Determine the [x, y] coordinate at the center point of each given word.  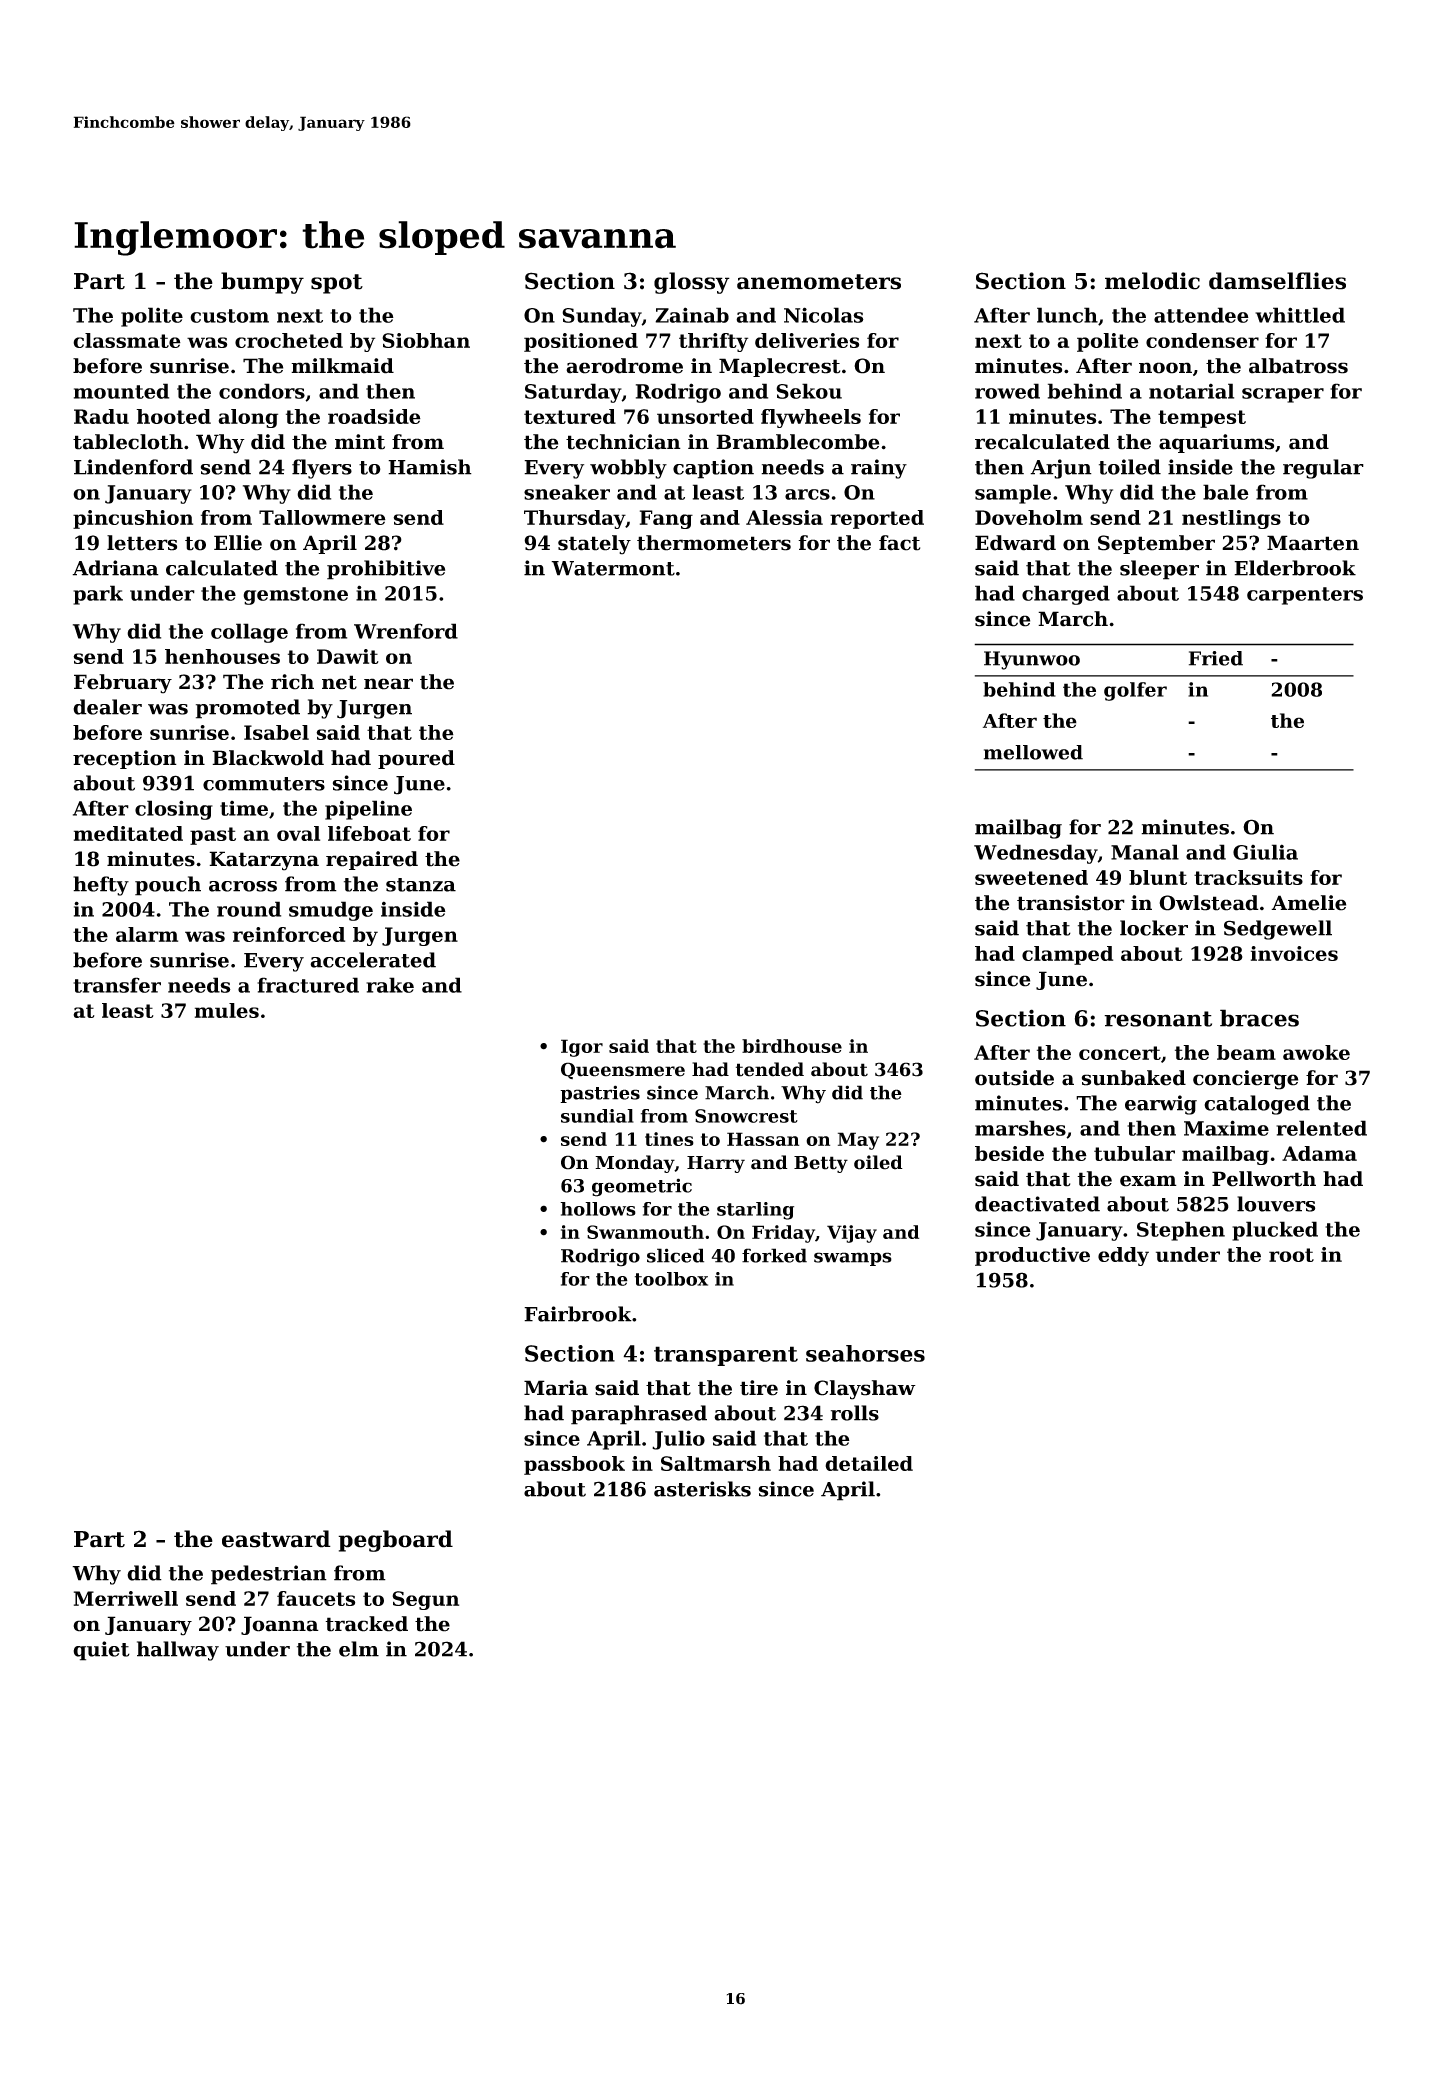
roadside [374, 416]
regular [1323, 469]
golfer [1135, 691]
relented [1321, 1128]
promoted [248, 709]
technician [623, 442]
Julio [678, 1440]
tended [770, 1069]
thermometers [714, 543]
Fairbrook [578, 1314]
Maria [556, 1388]
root [1291, 1255]
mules [227, 1010]
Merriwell [126, 1598]
